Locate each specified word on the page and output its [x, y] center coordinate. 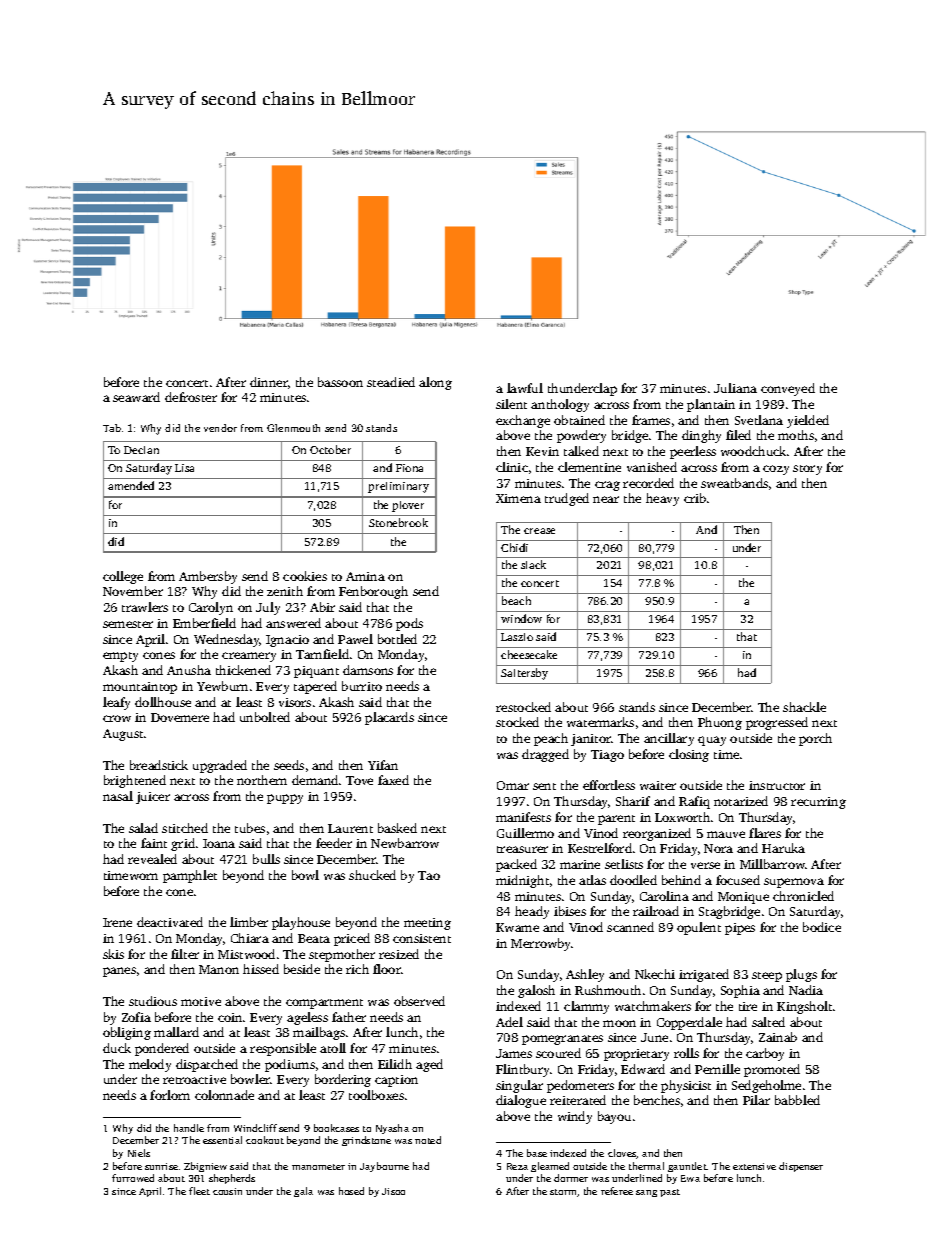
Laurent [350, 828]
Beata [314, 938]
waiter [658, 785]
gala [303, 1192]
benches [657, 1100]
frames [651, 420]
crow [117, 718]
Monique [743, 898]
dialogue [521, 1101]
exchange [523, 421]
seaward [136, 397]
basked [397, 828]
